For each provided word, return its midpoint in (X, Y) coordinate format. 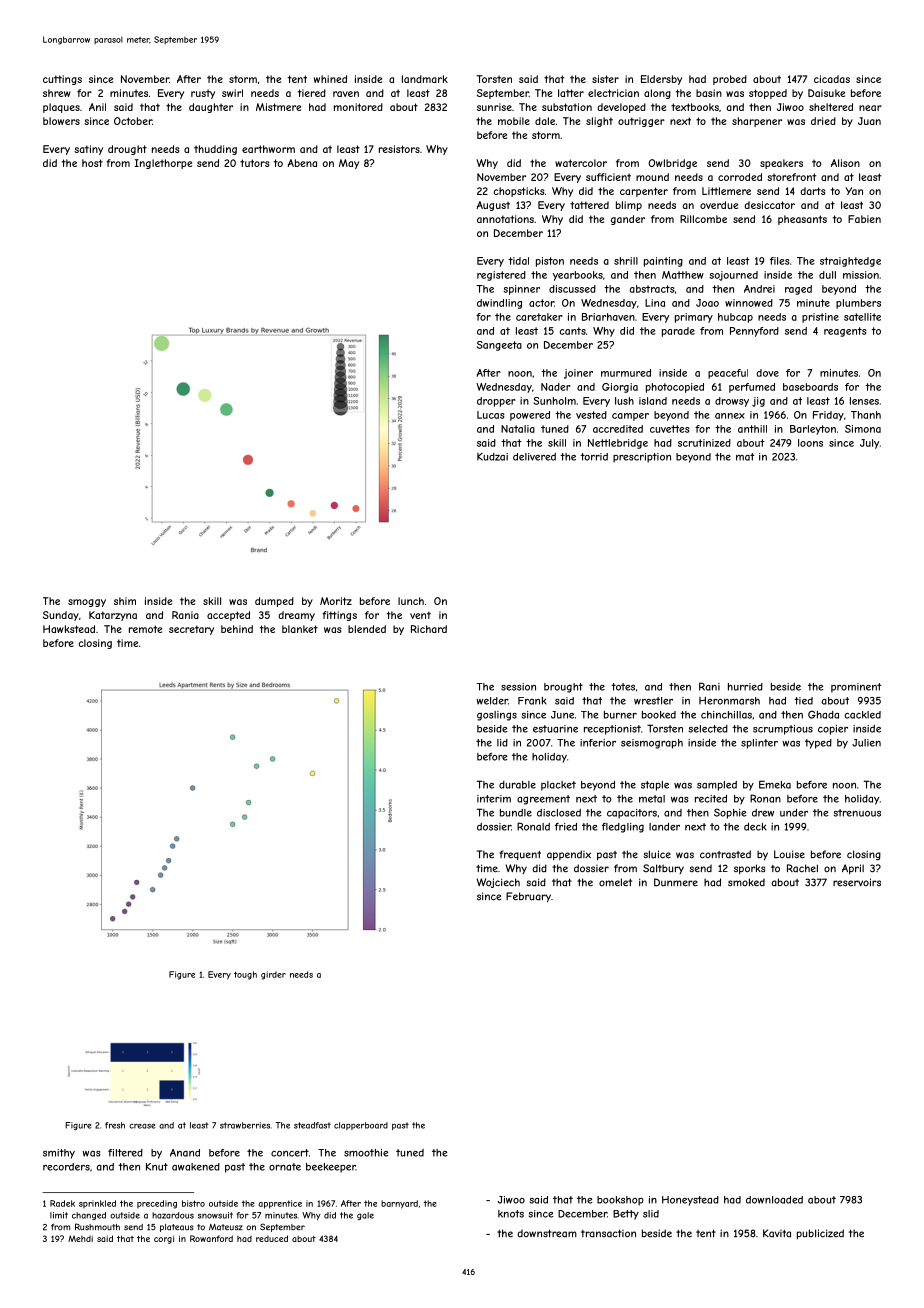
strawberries (245, 1125)
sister (605, 79)
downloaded (774, 1200)
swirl (232, 93)
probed (730, 80)
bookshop (620, 1201)
